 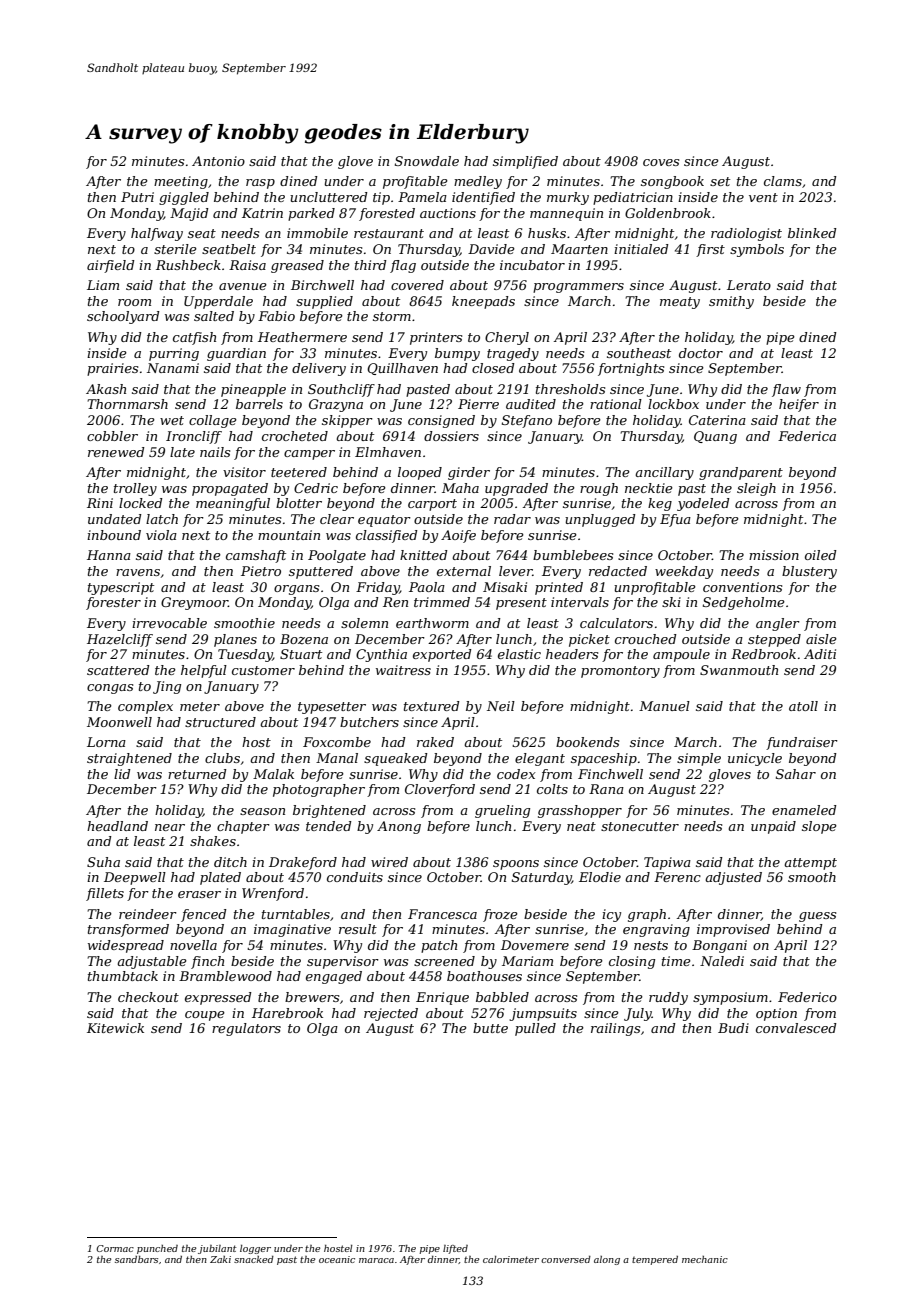 I want to click on crocheted, so click(x=295, y=436).
